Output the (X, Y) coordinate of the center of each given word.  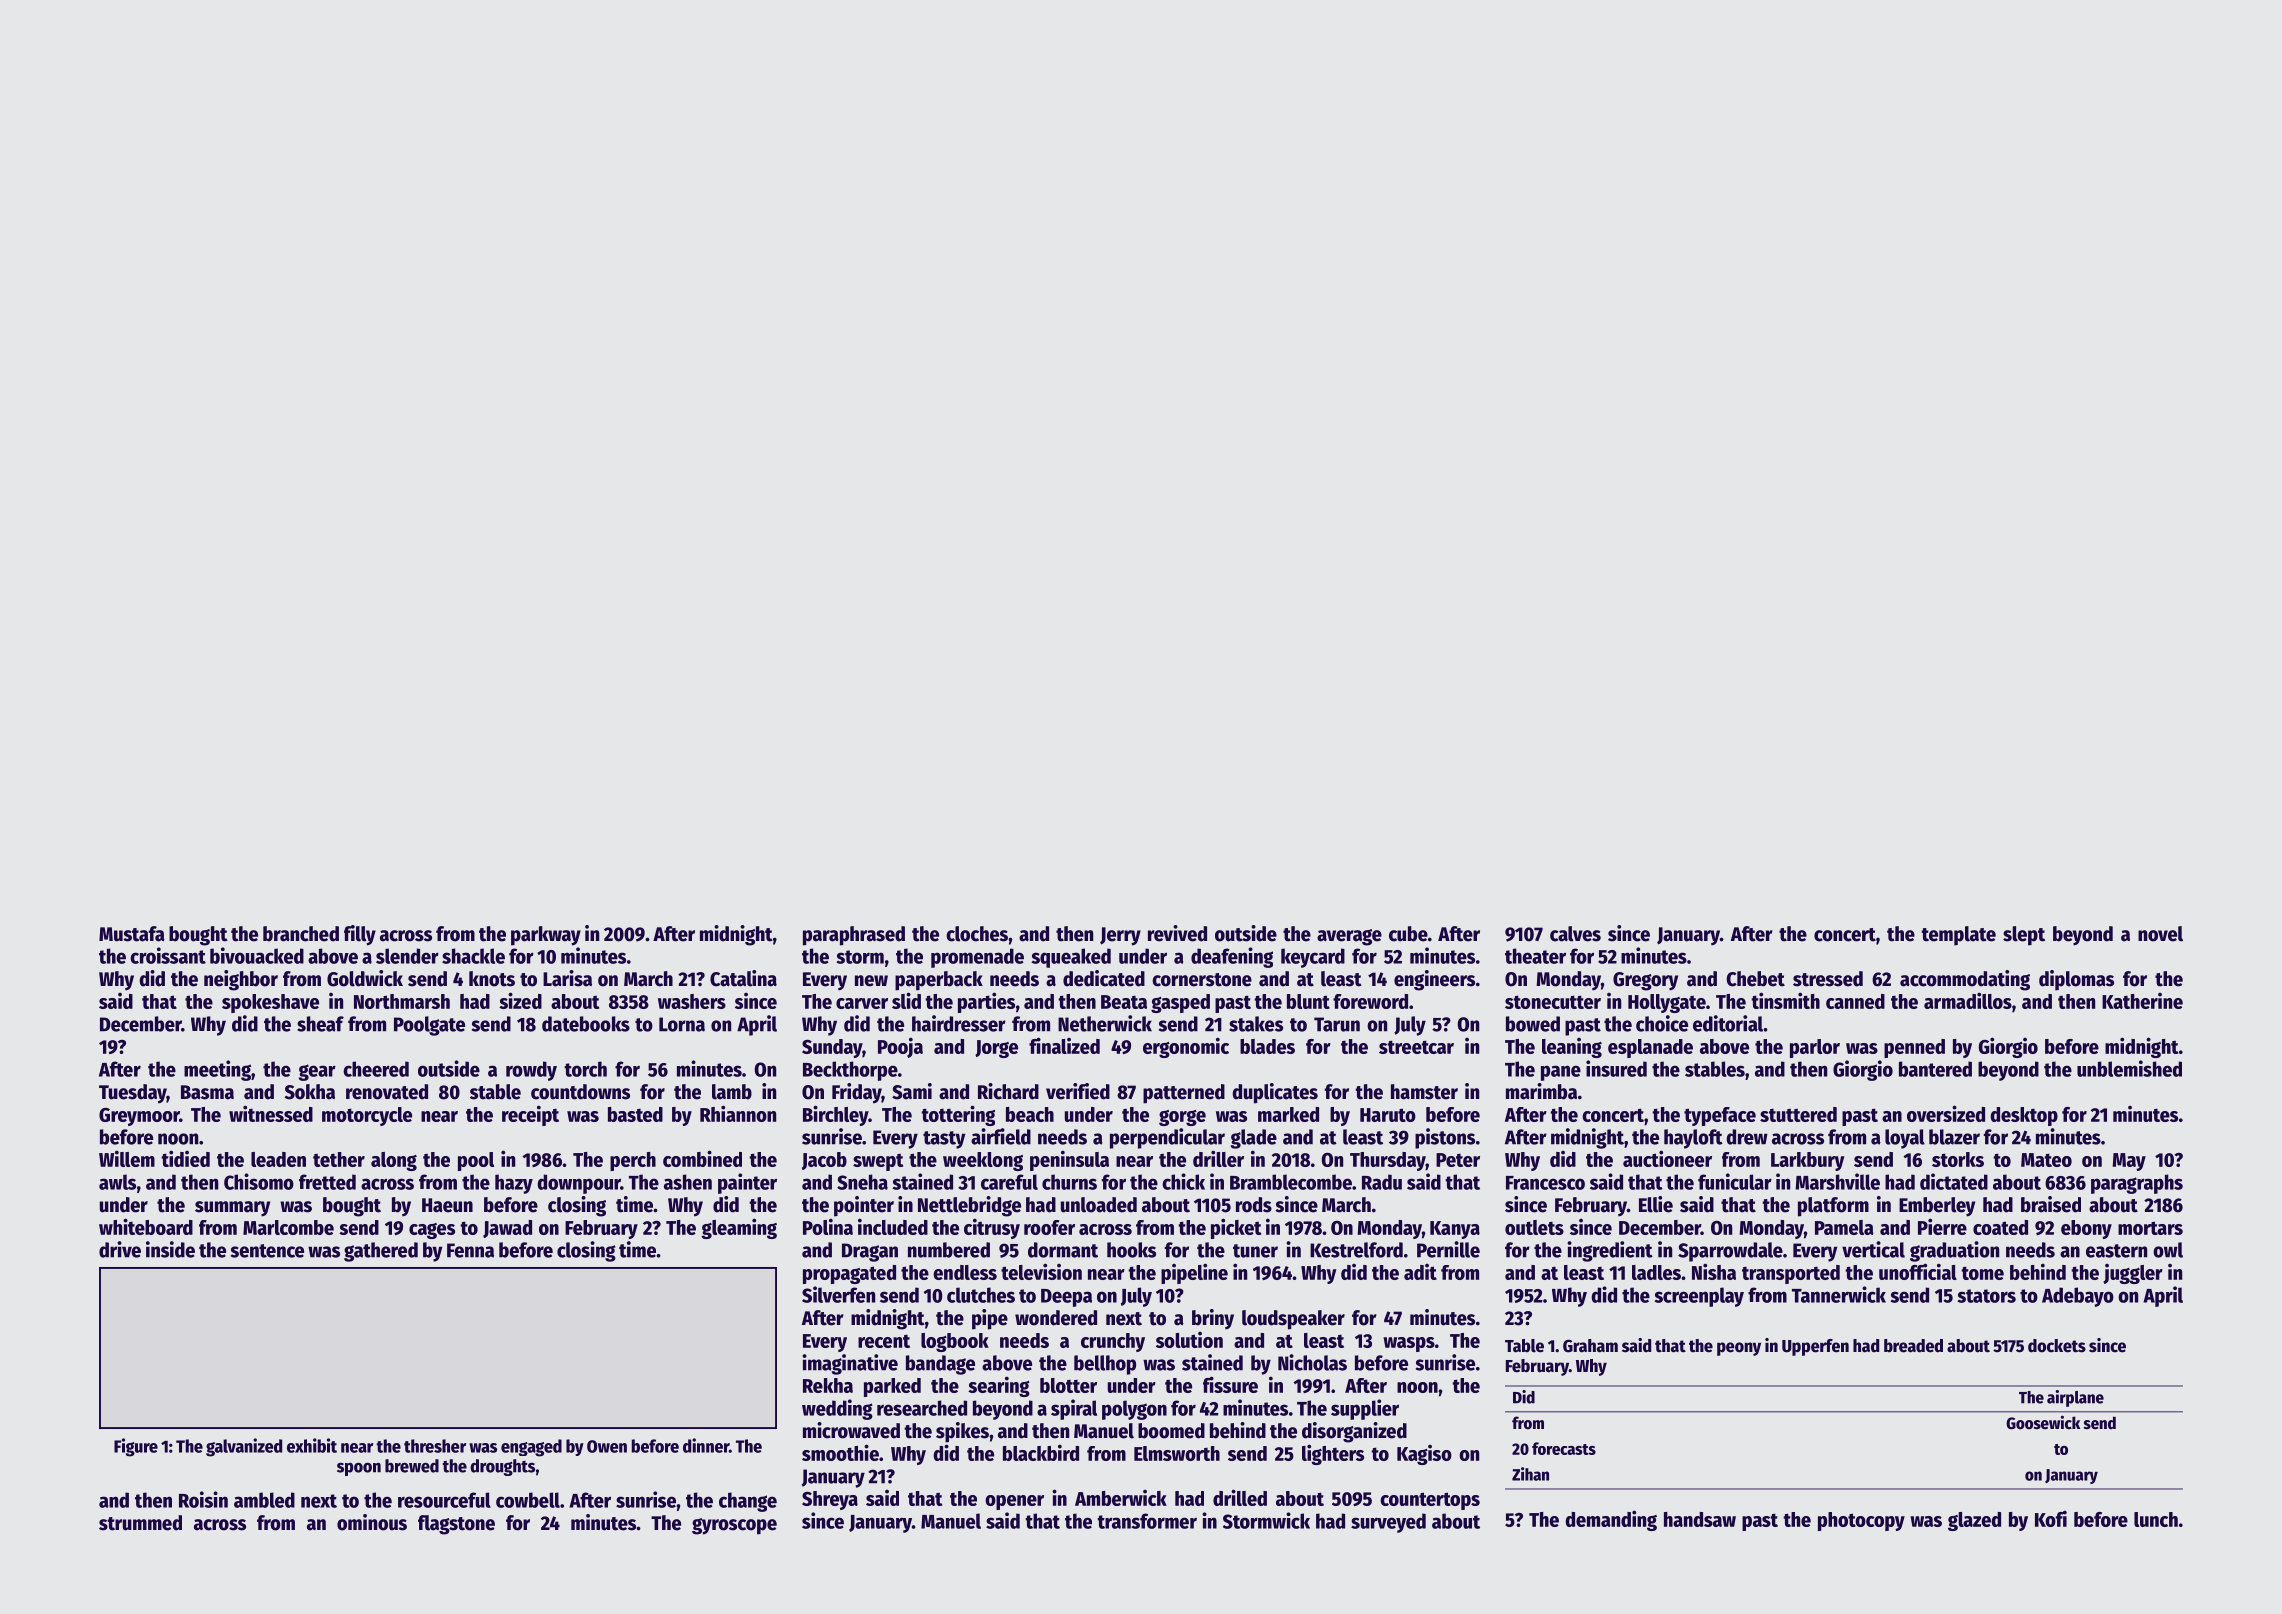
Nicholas (1312, 1362)
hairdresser (959, 1023)
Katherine (2142, 1001)
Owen (607, 1446)
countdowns (580, 1092)
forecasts (1564, 1448)
